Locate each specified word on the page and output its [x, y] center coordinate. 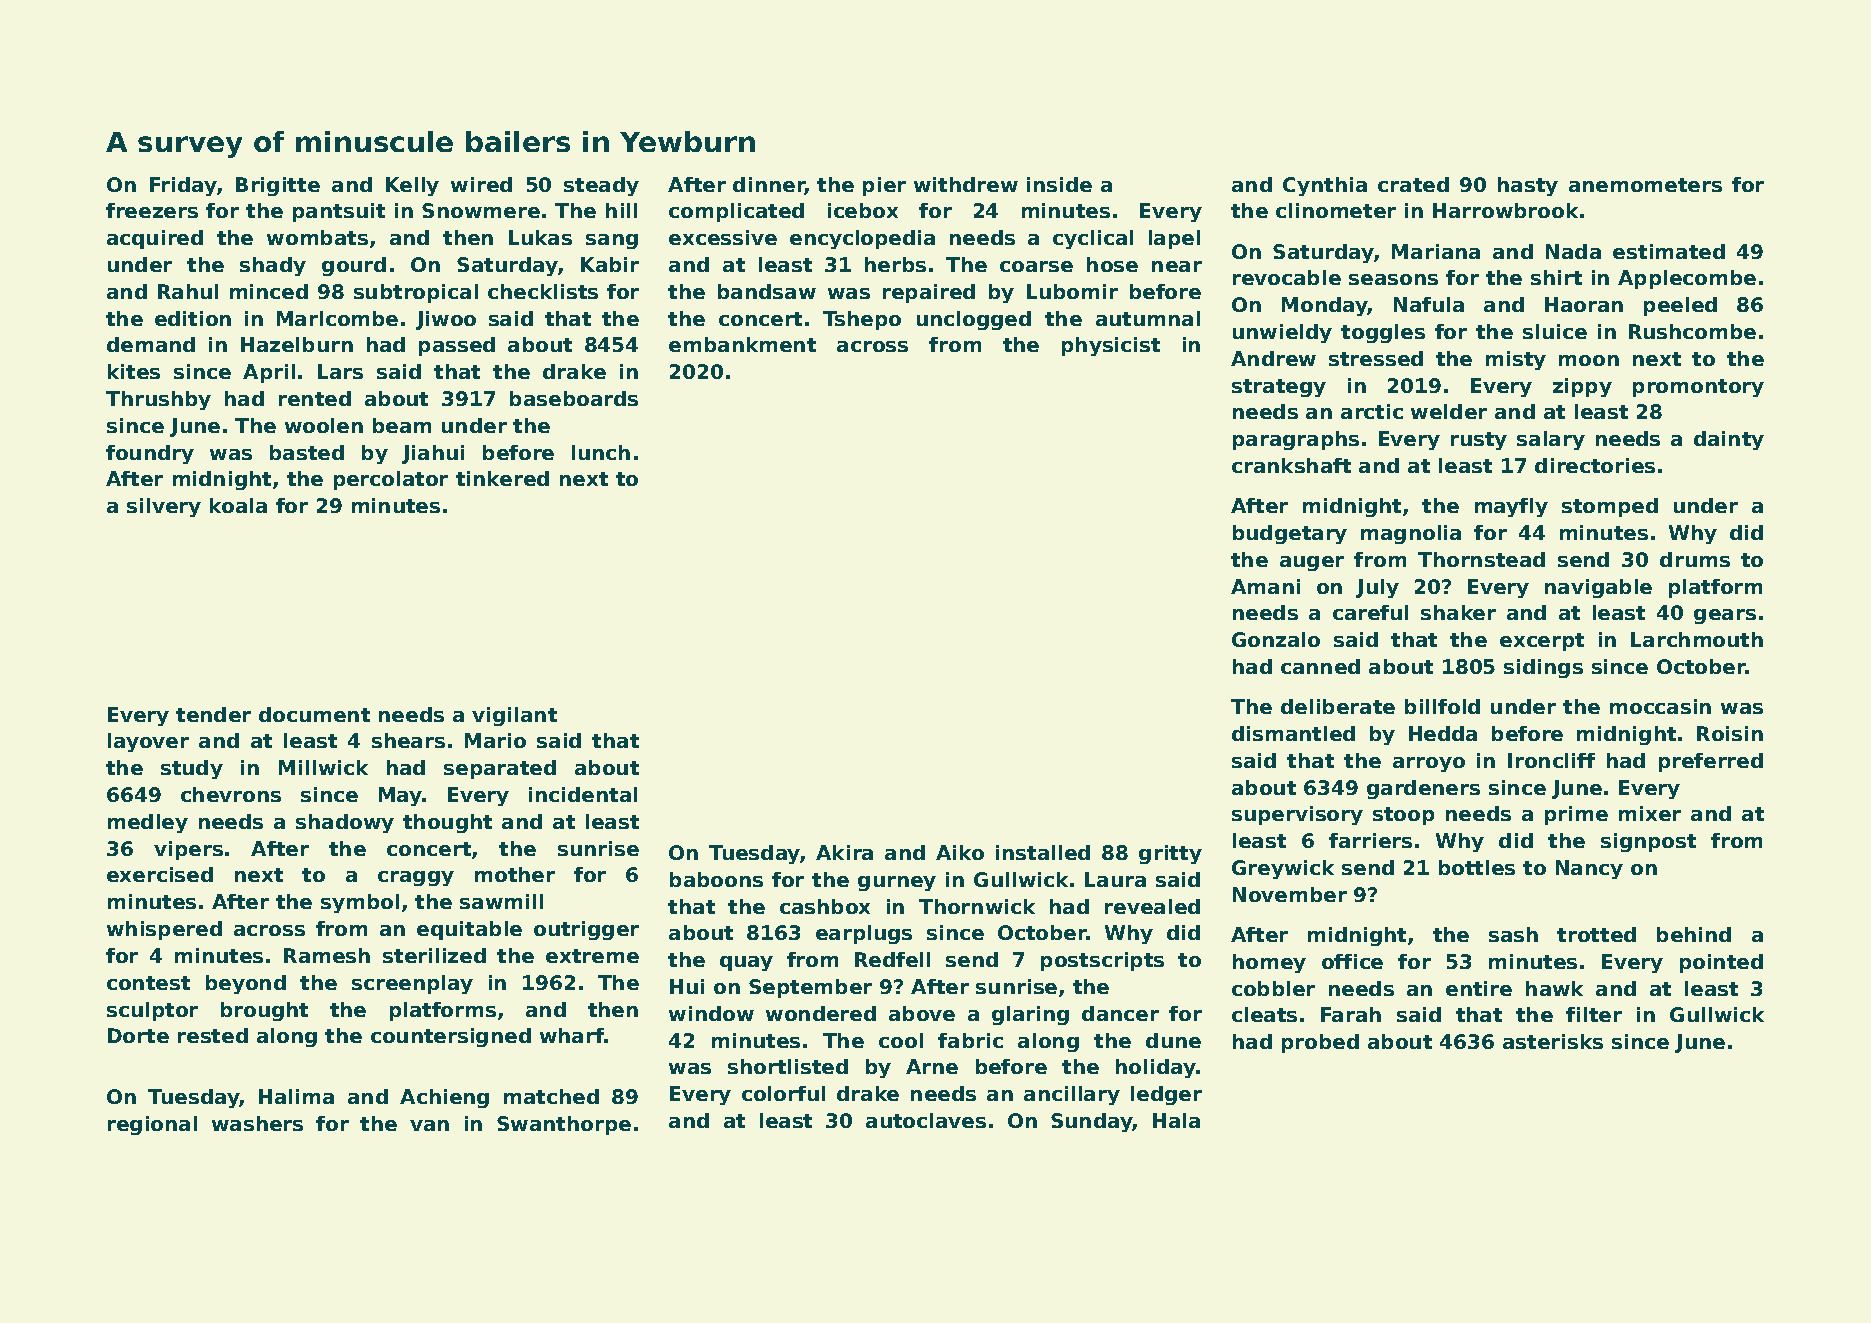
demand [151, 344]
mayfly [1511, 507]
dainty [1729, 440]
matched [551, 1096]
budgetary [1290, 534]
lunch [601, 452]
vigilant [514, 716]
